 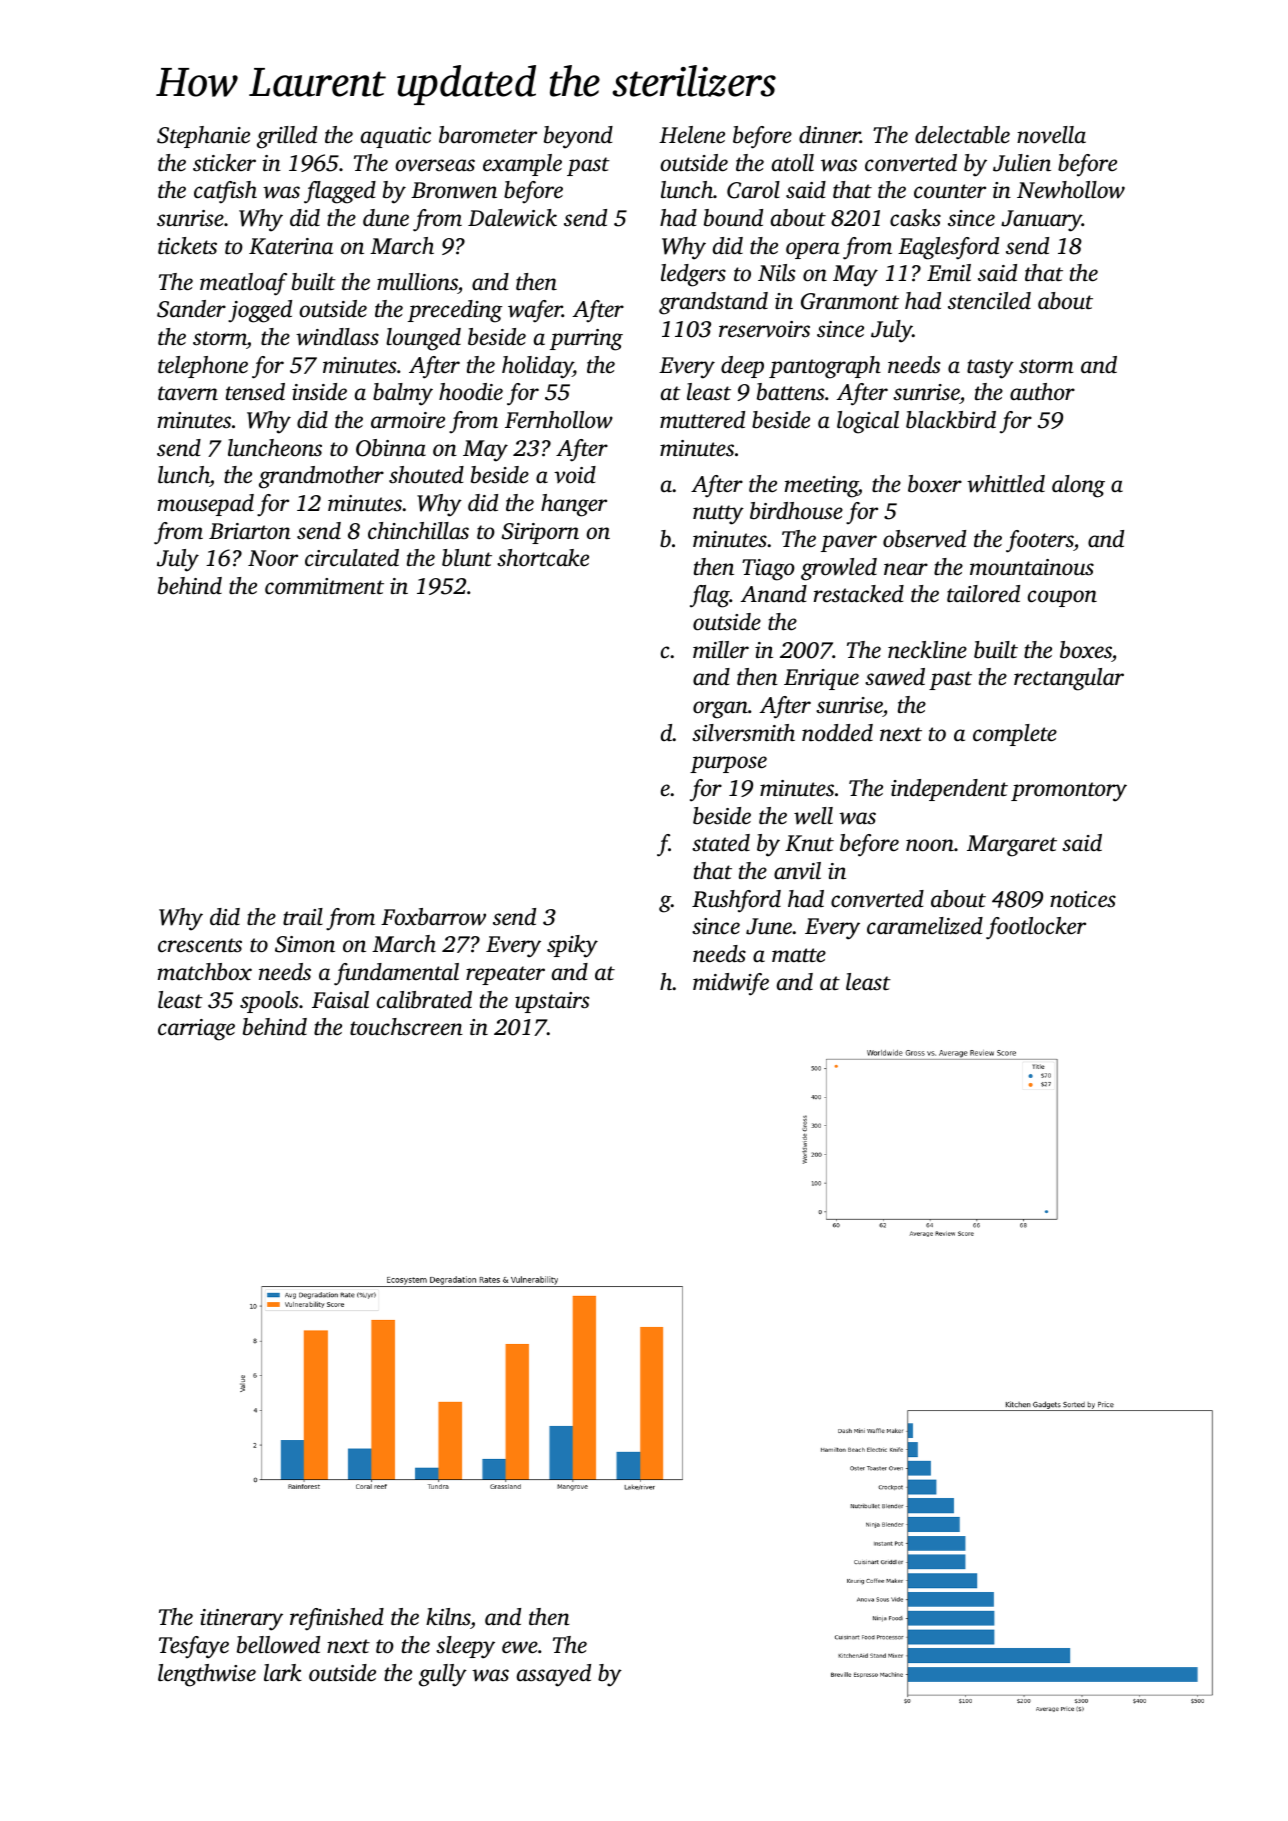 I want to click on upstairs, so click(x=552, y=1002).
